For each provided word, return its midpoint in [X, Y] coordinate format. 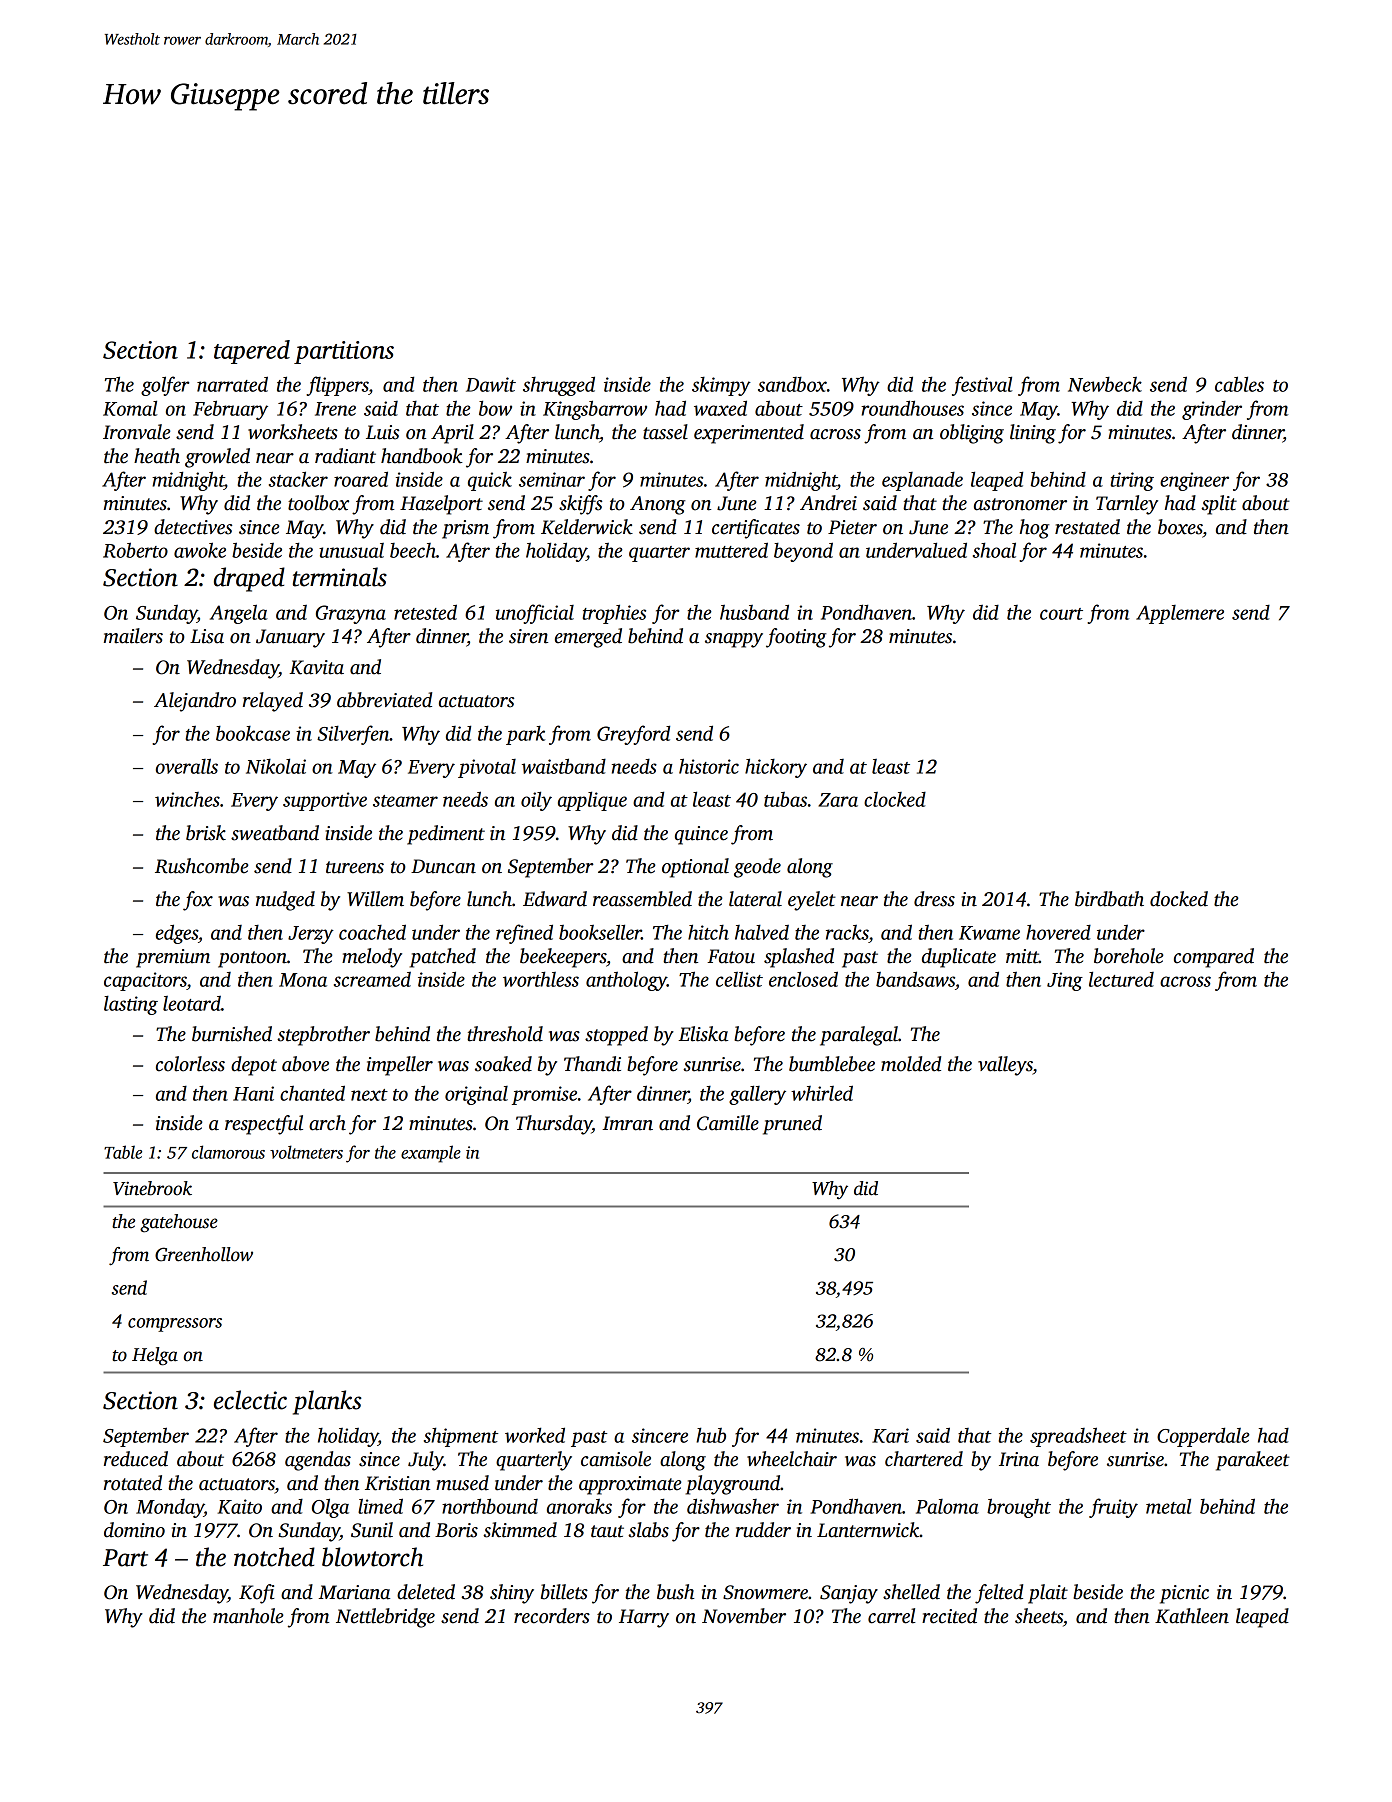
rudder [763, 1530]
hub [711, 1435]
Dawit [491, 384]
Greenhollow [204, 1254]
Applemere [1180, 614]
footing [796, 638]
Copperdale [1203, 1437]
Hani [253, 1093]
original [476, 1095]
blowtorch [372, 1557]
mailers [133, 636]
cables [1239, 384]
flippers [337, 386]
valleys [1005, 1066]
